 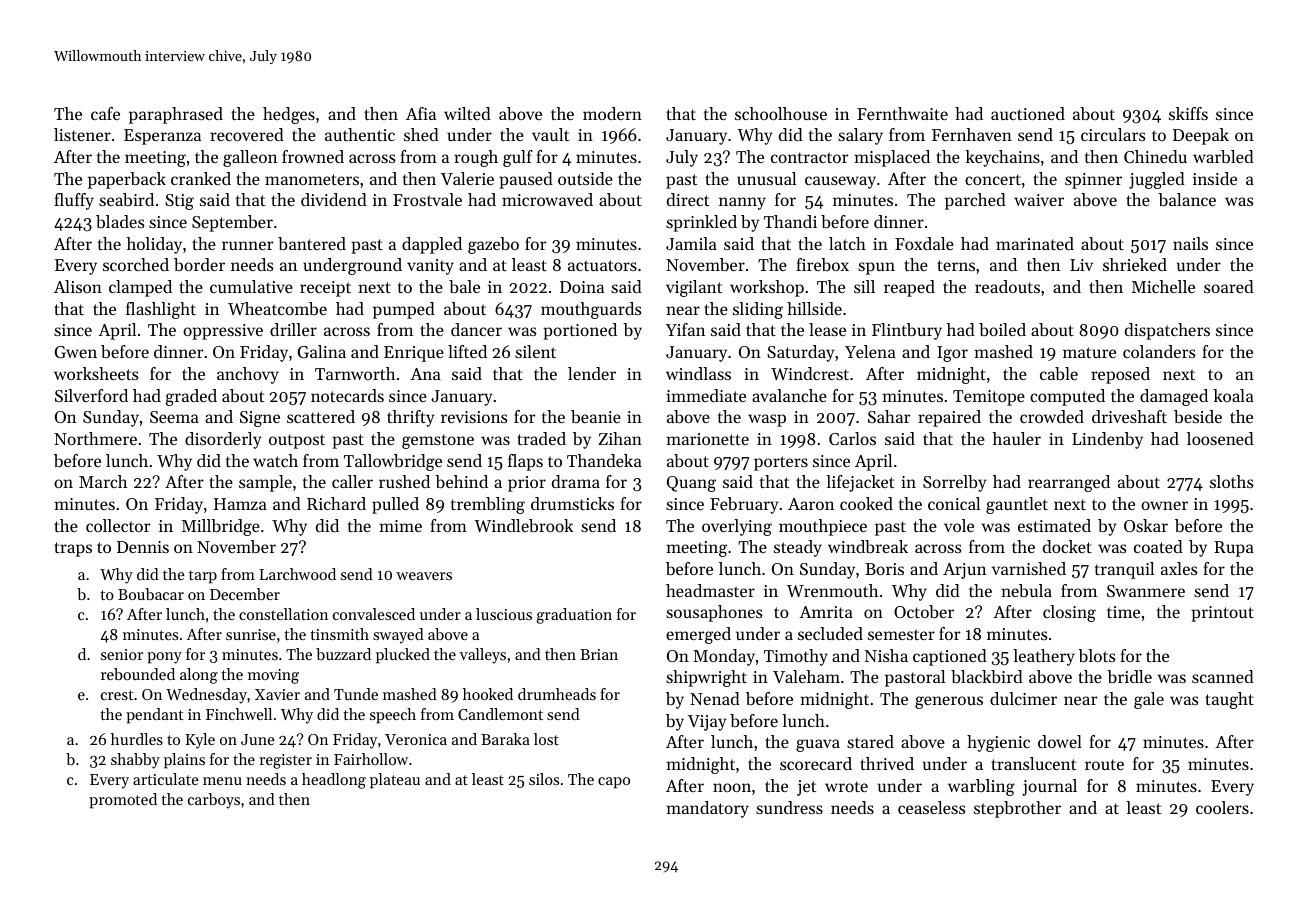 I want to click on mandatory, so click(x=707, y=809).
